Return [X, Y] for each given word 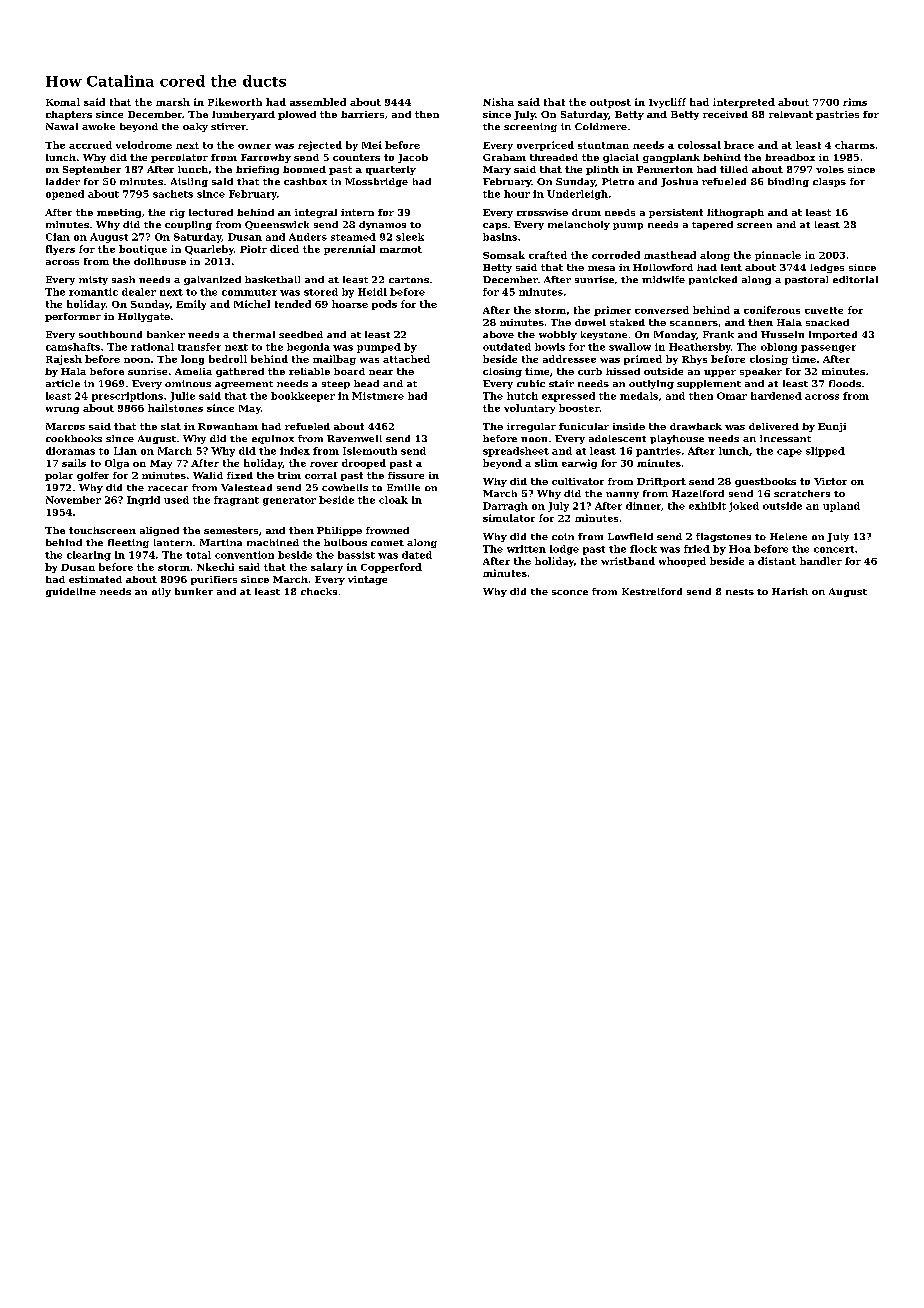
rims [855, 102]
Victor [830, 481]
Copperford [391, 568]
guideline [71, 592]
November [73, 500]
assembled [318, 102]
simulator [509, 518]
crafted [548, 255]
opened [65, 195]
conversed [662, 310]
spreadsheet [516, 452]
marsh [173, 102]
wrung [62, 410]
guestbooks [765, 482]
